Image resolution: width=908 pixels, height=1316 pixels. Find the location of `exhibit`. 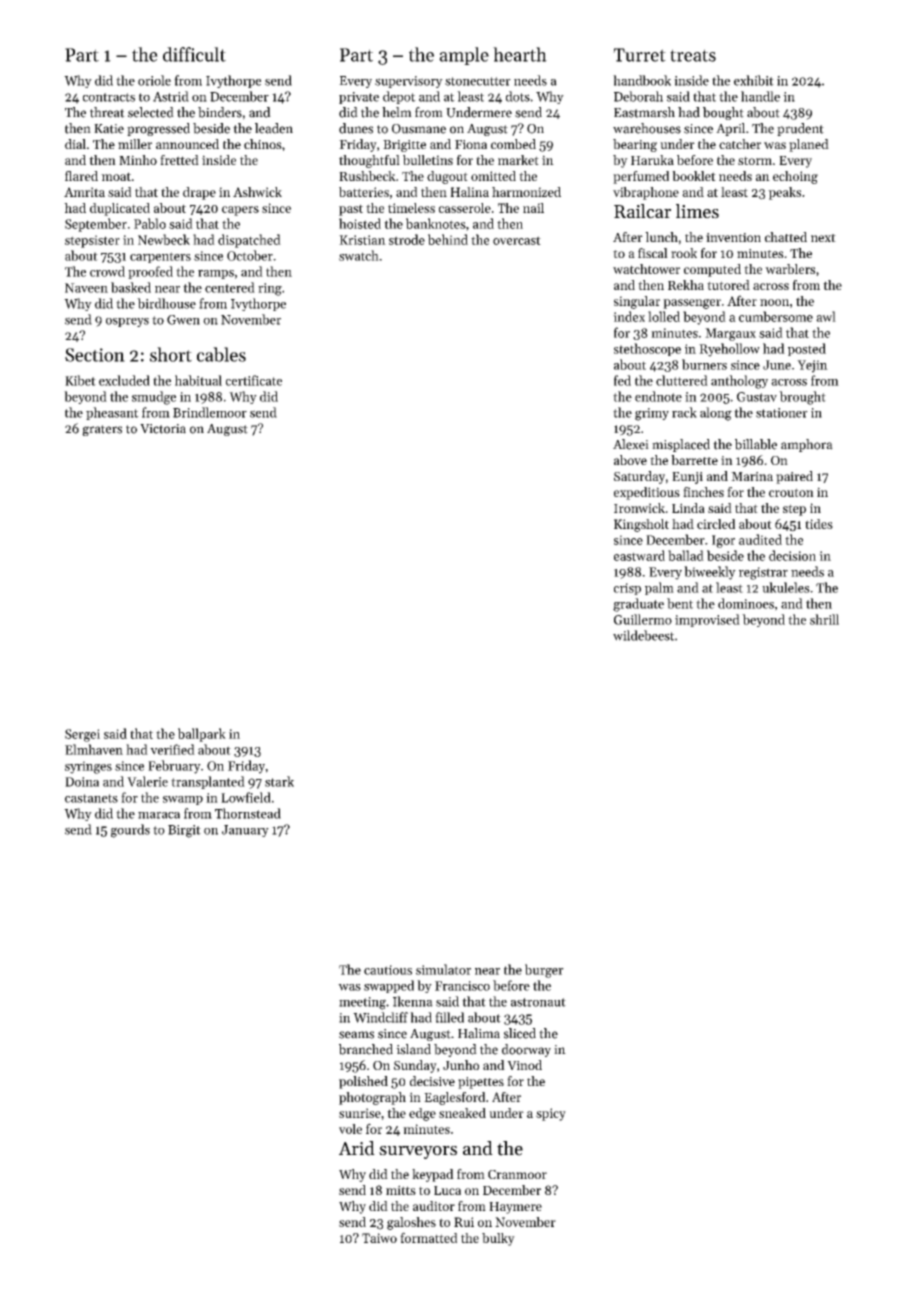

exhibit is located at coordinates (754, 80).
